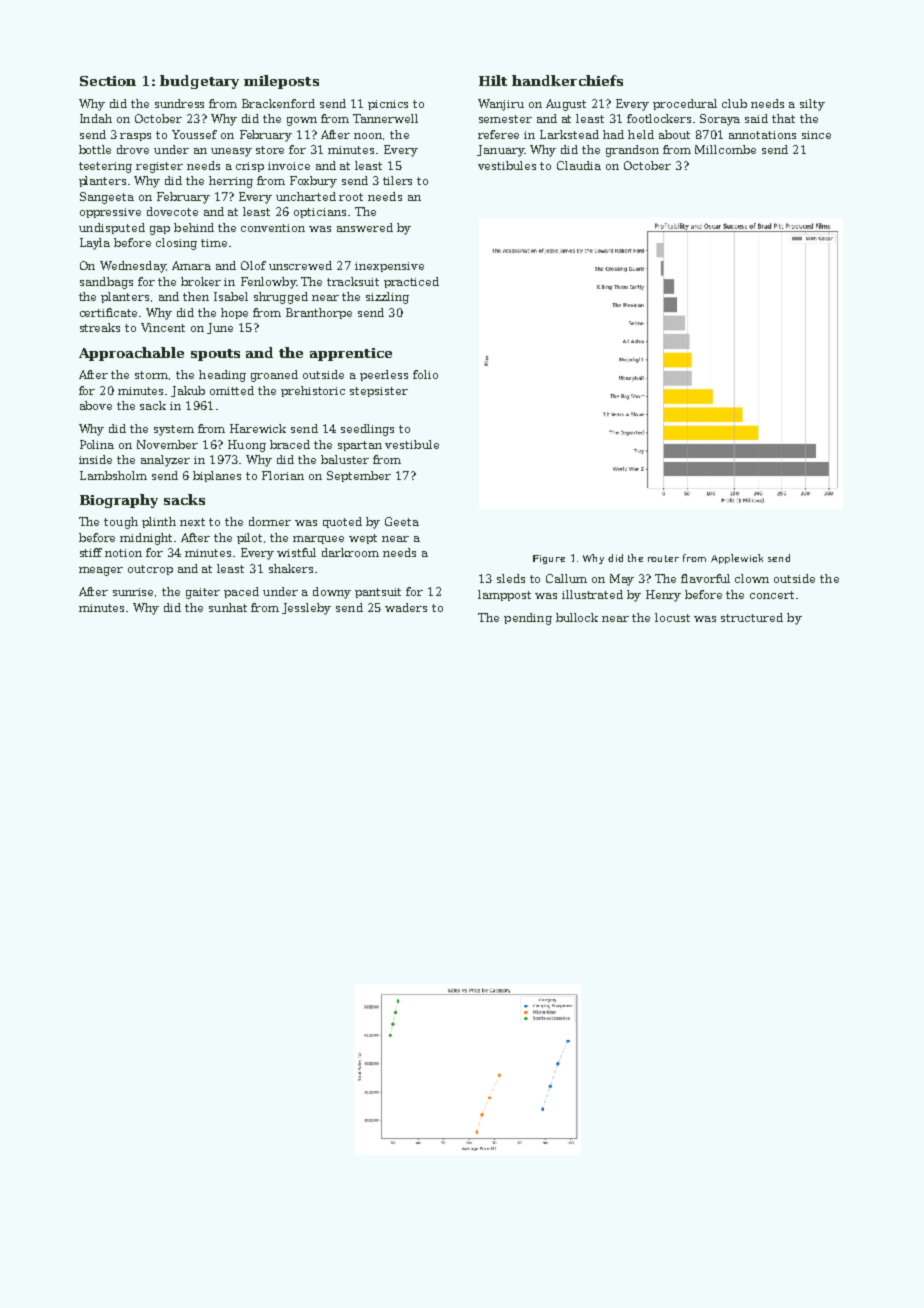 Image resolution: width=924 pixels, height=1308 pixels. I want to click on sunhat, so click(228, 607).
